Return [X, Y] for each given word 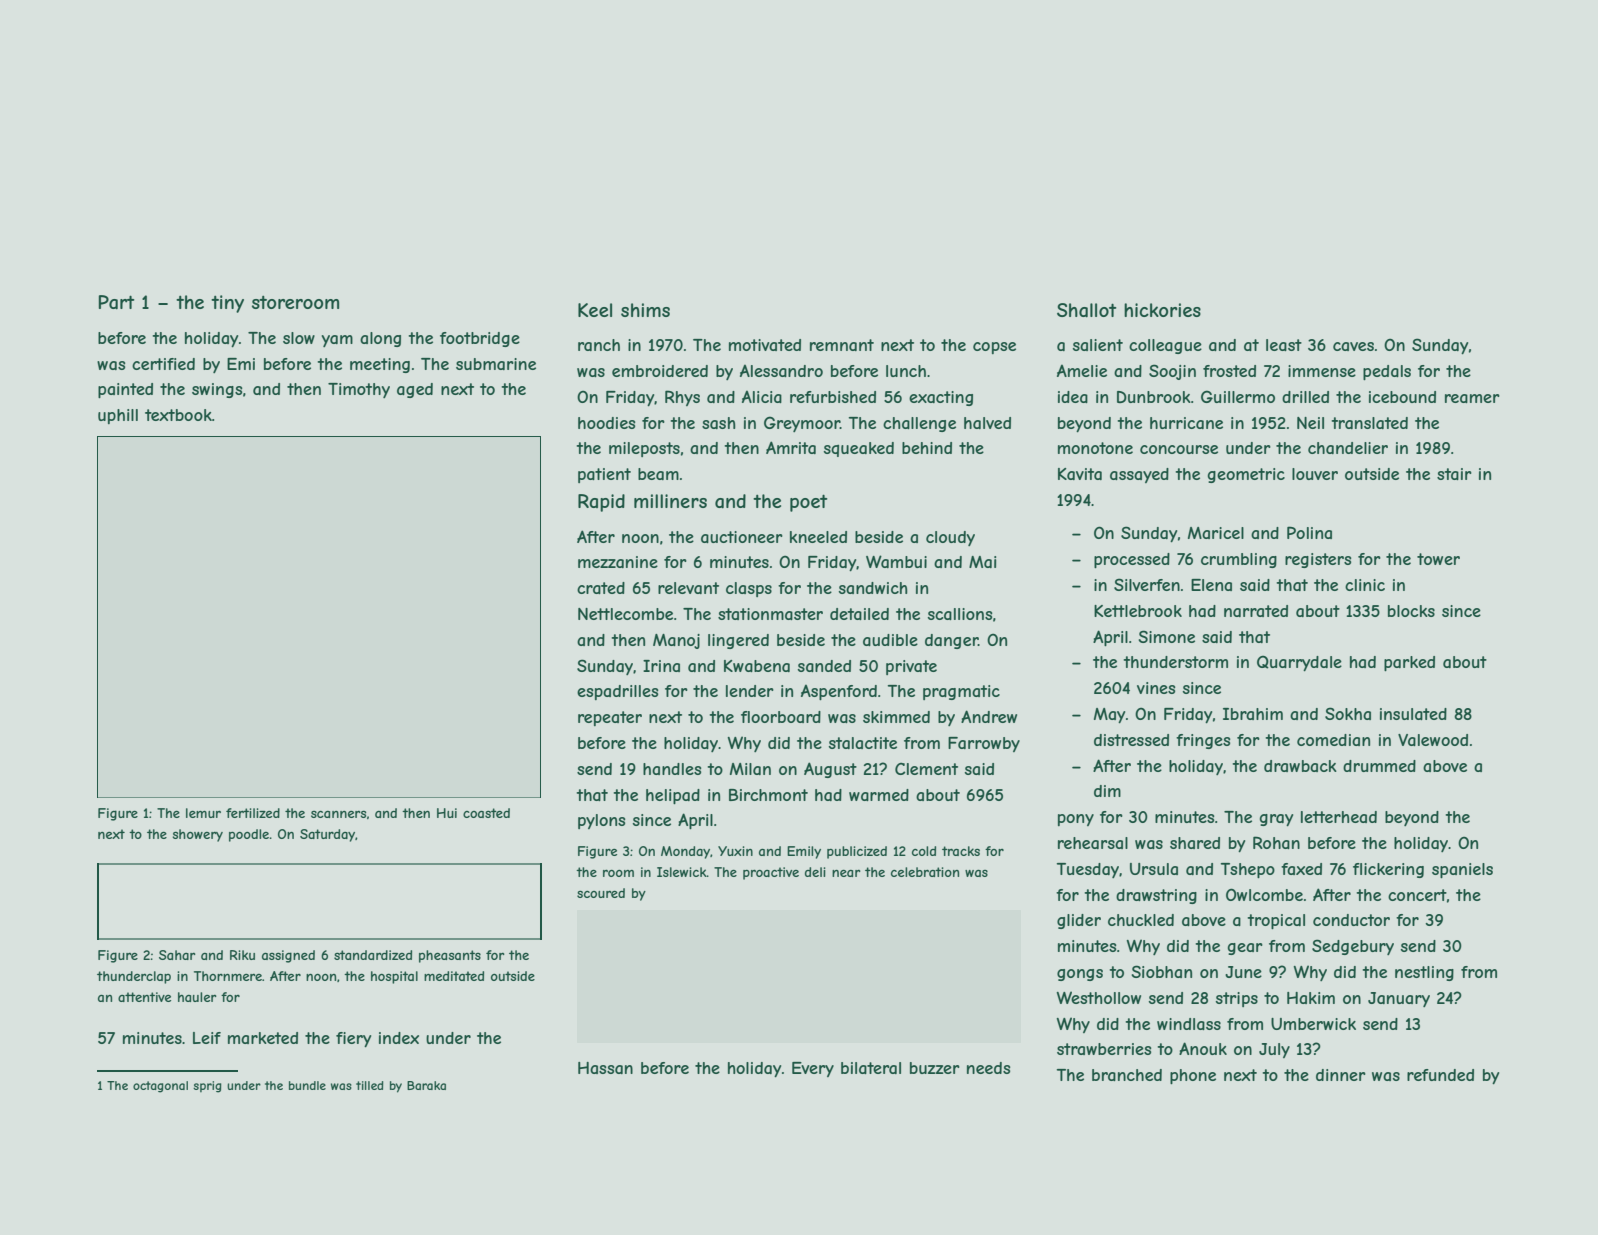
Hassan [605, 1068]
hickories [1162, 310]
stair [1454, 474]
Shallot [1086, 310]
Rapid [601, 503]
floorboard [781, 717]
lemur [203, 813]
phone [1193, 1076]
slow [299, 338]
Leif [207, 1038]
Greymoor [802, 424]
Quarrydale [1299, 663]
